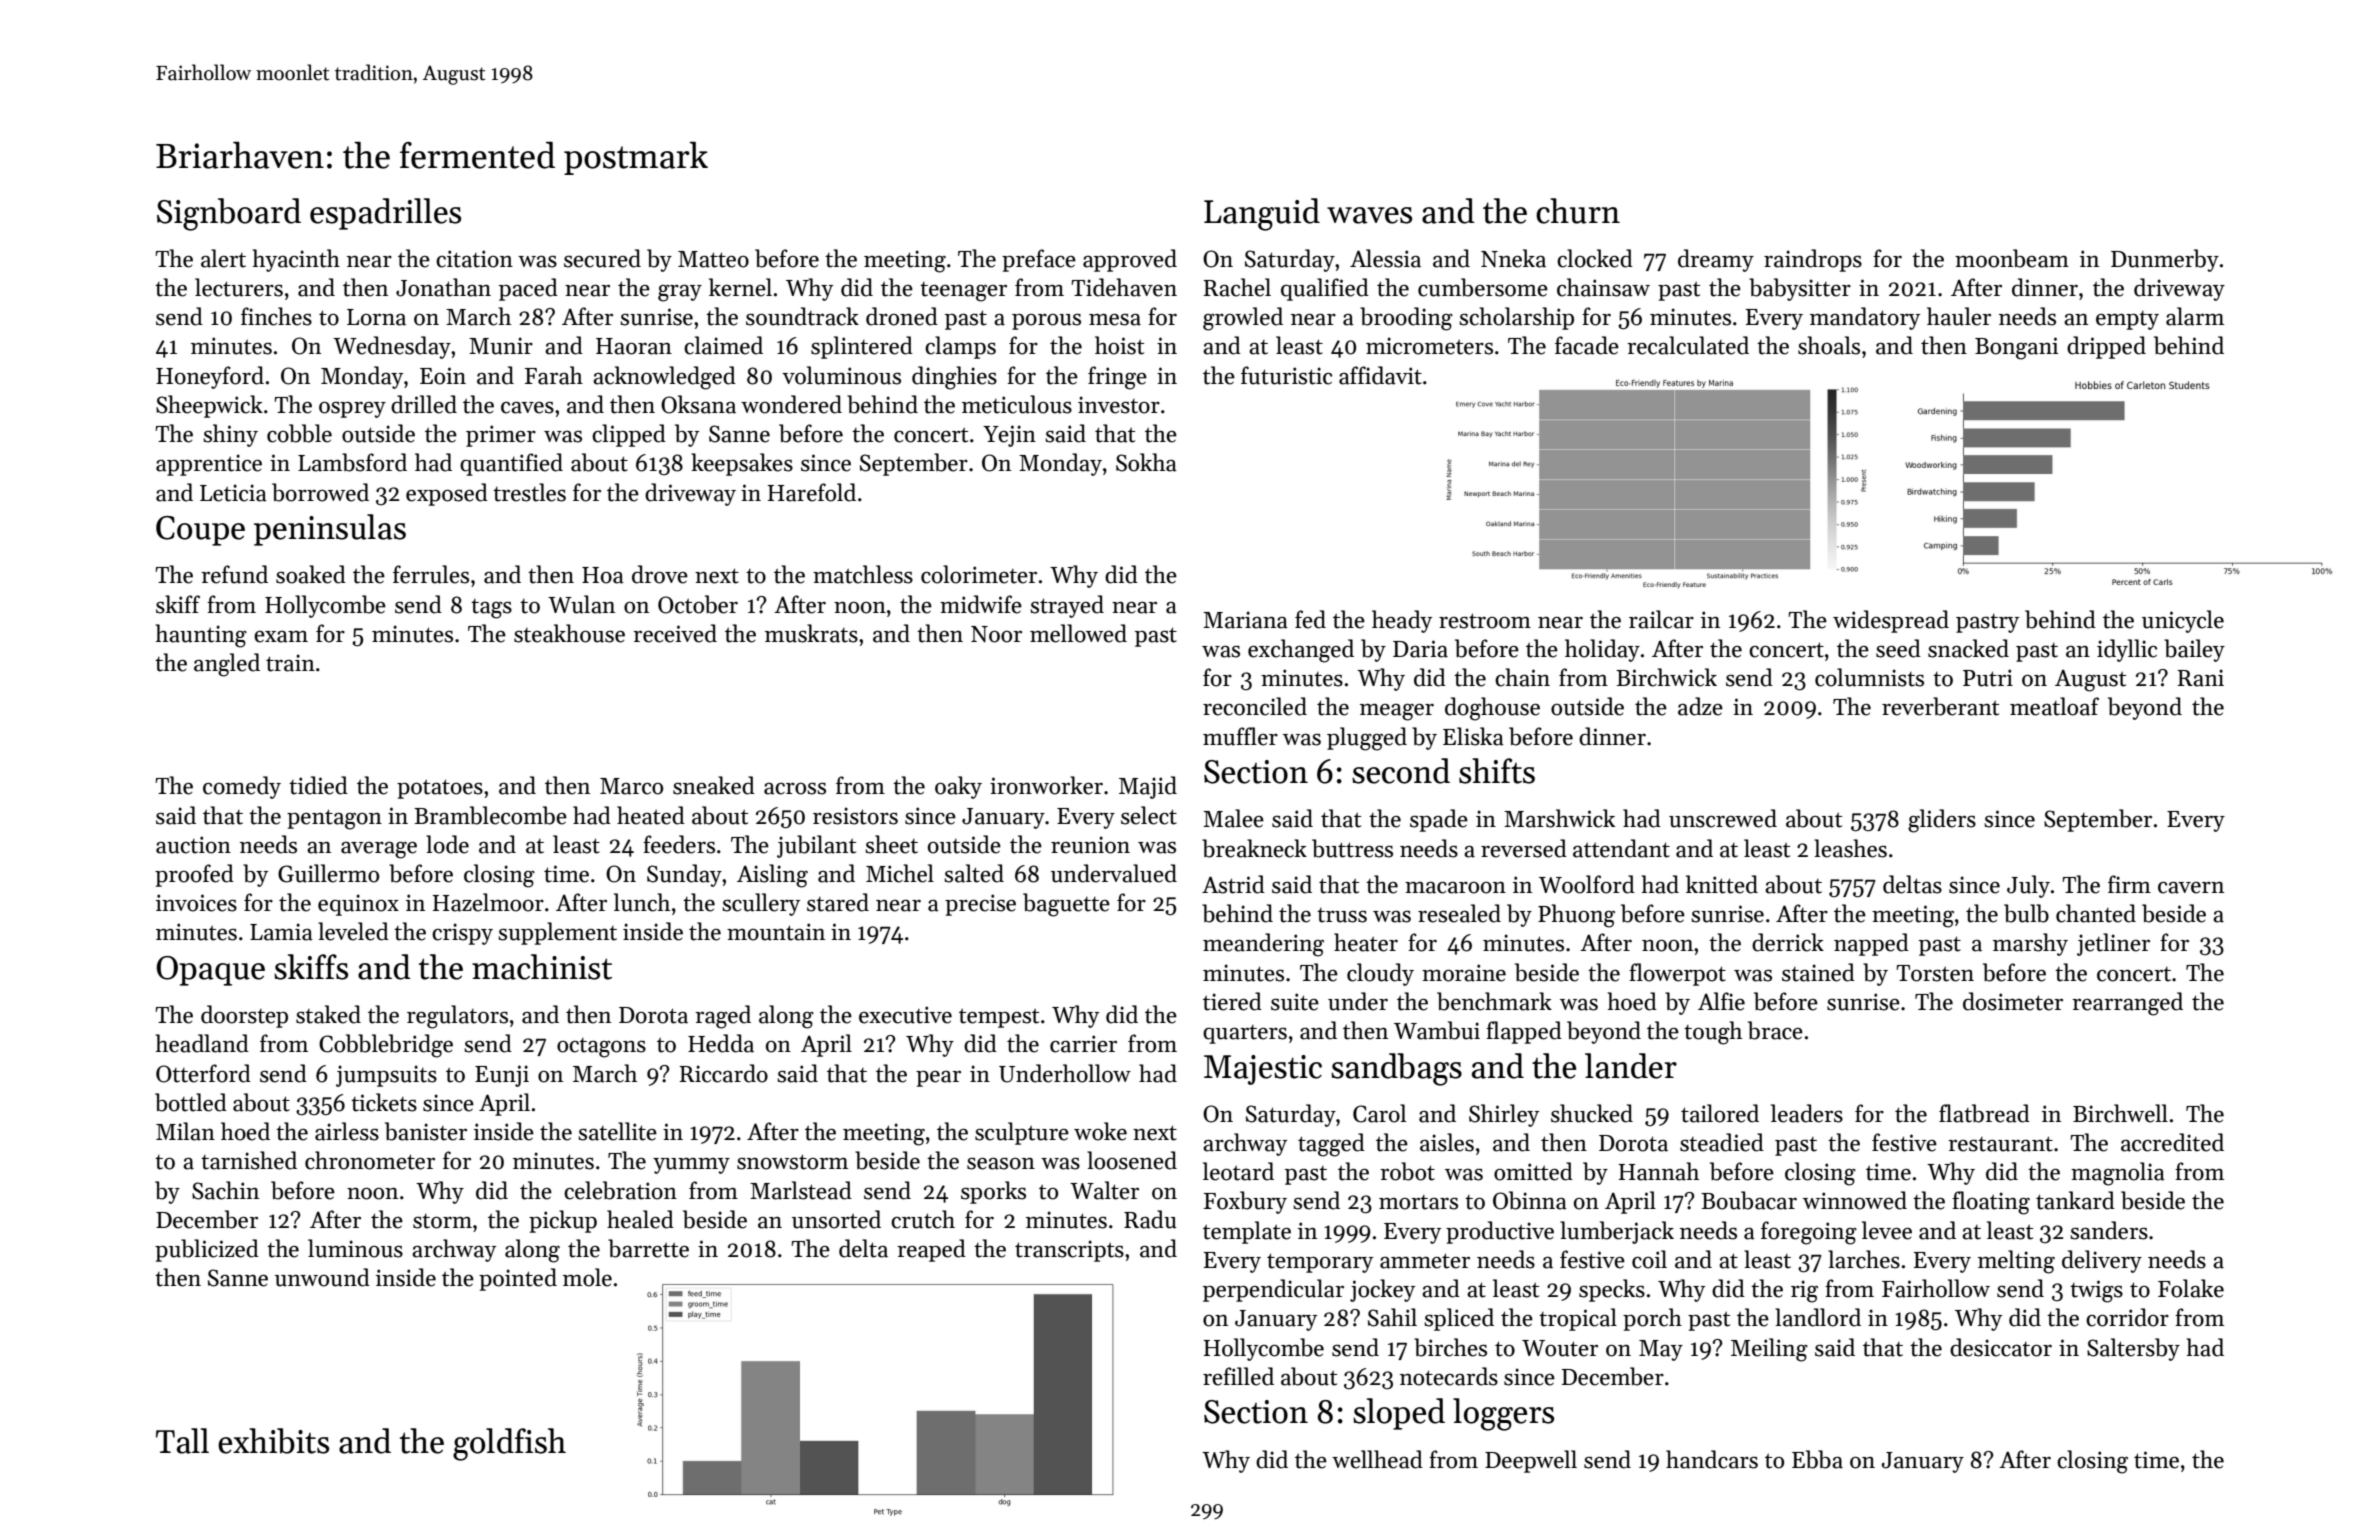 This image has height=1540, width=2380. Describe the element at coordinates (385, 214) in the image. I see `espadrilles` at that location.
